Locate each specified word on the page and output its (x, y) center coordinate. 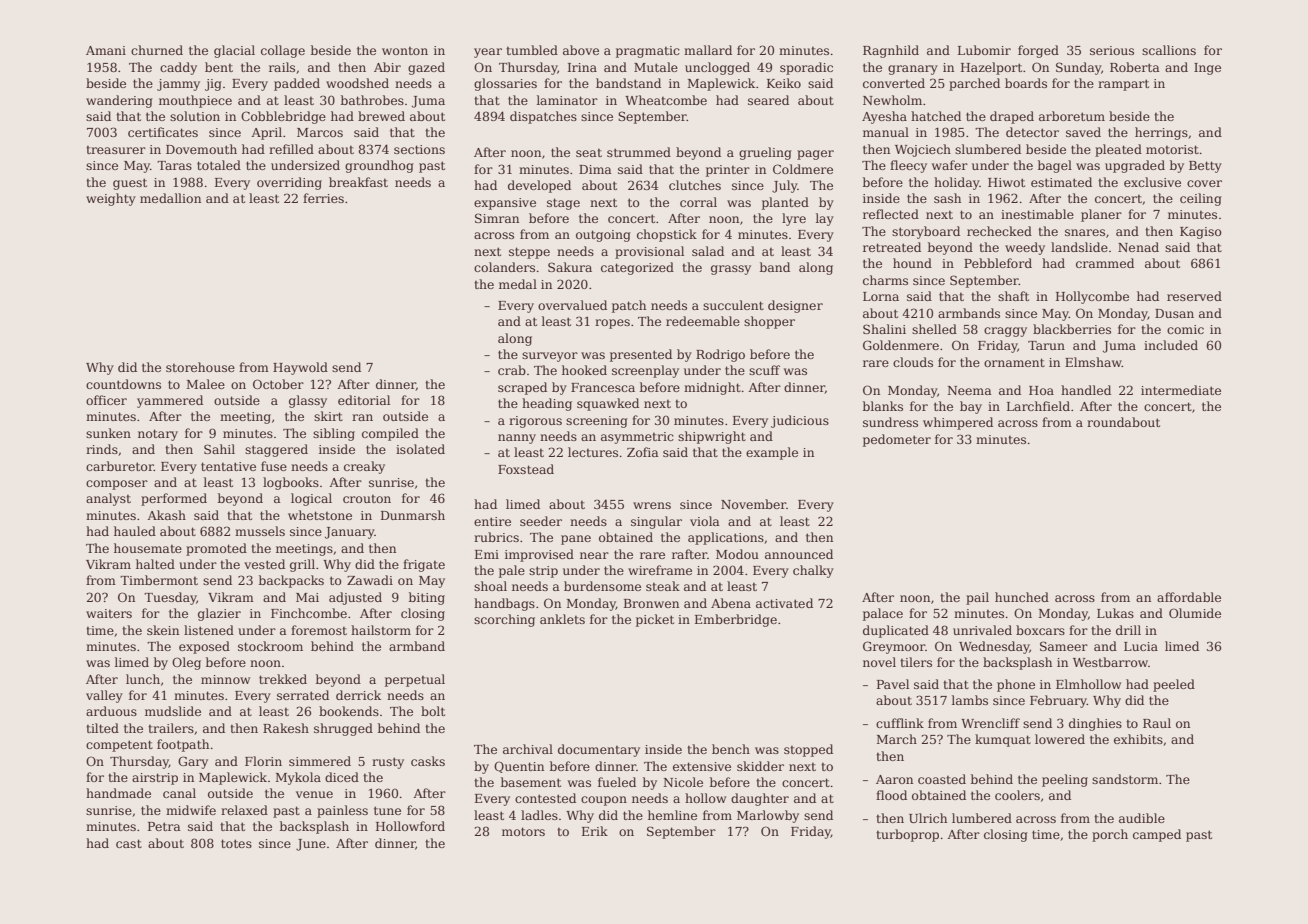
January (350, 533)
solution (195, 116)
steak (663, 586)
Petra (164, 826)
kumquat (1003, 740)
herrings (1161, 133)
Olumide (1195, 613)
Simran (497, 218)
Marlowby (768, 816)
